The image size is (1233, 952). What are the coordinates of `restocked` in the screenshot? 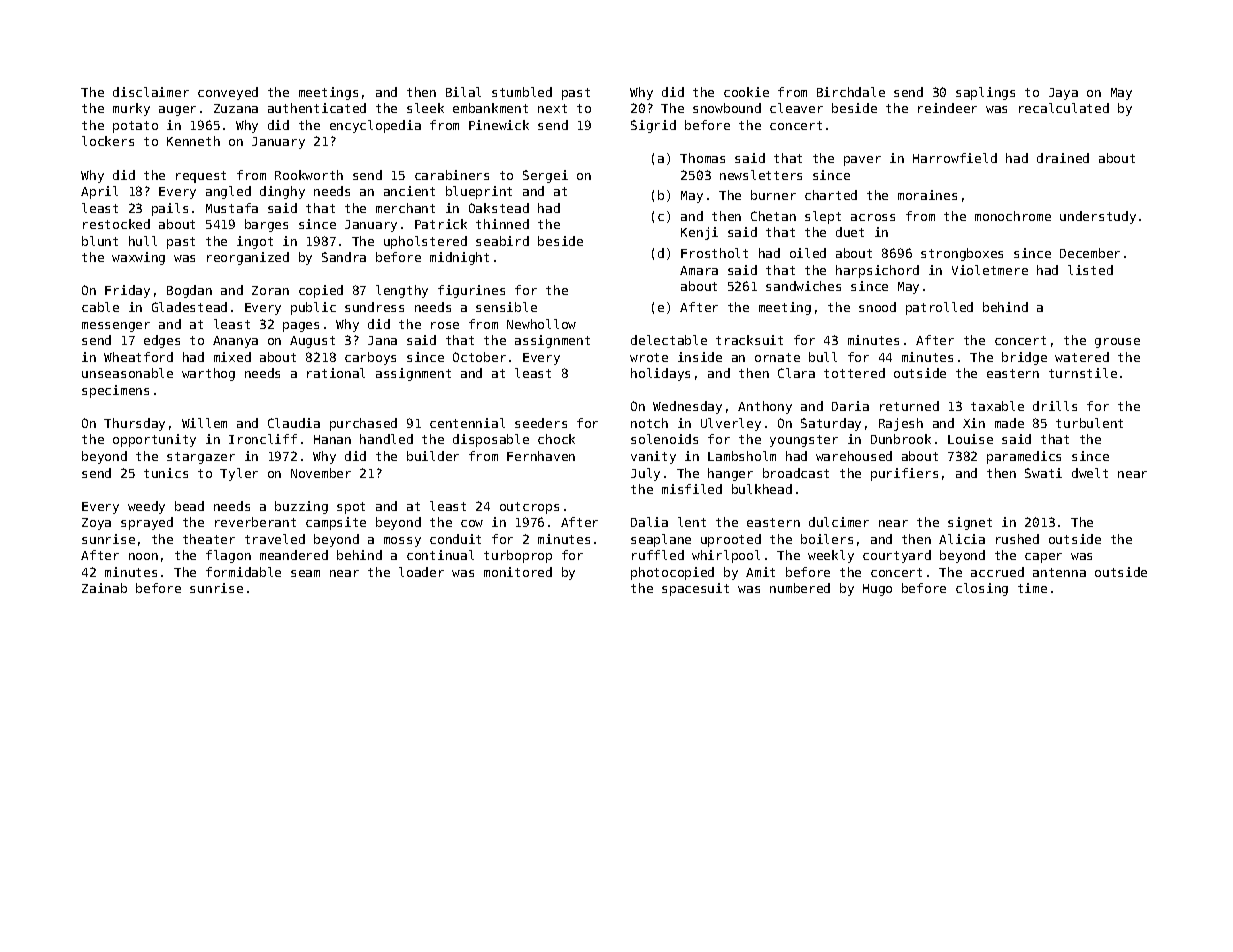 It's located at (116, 224).
